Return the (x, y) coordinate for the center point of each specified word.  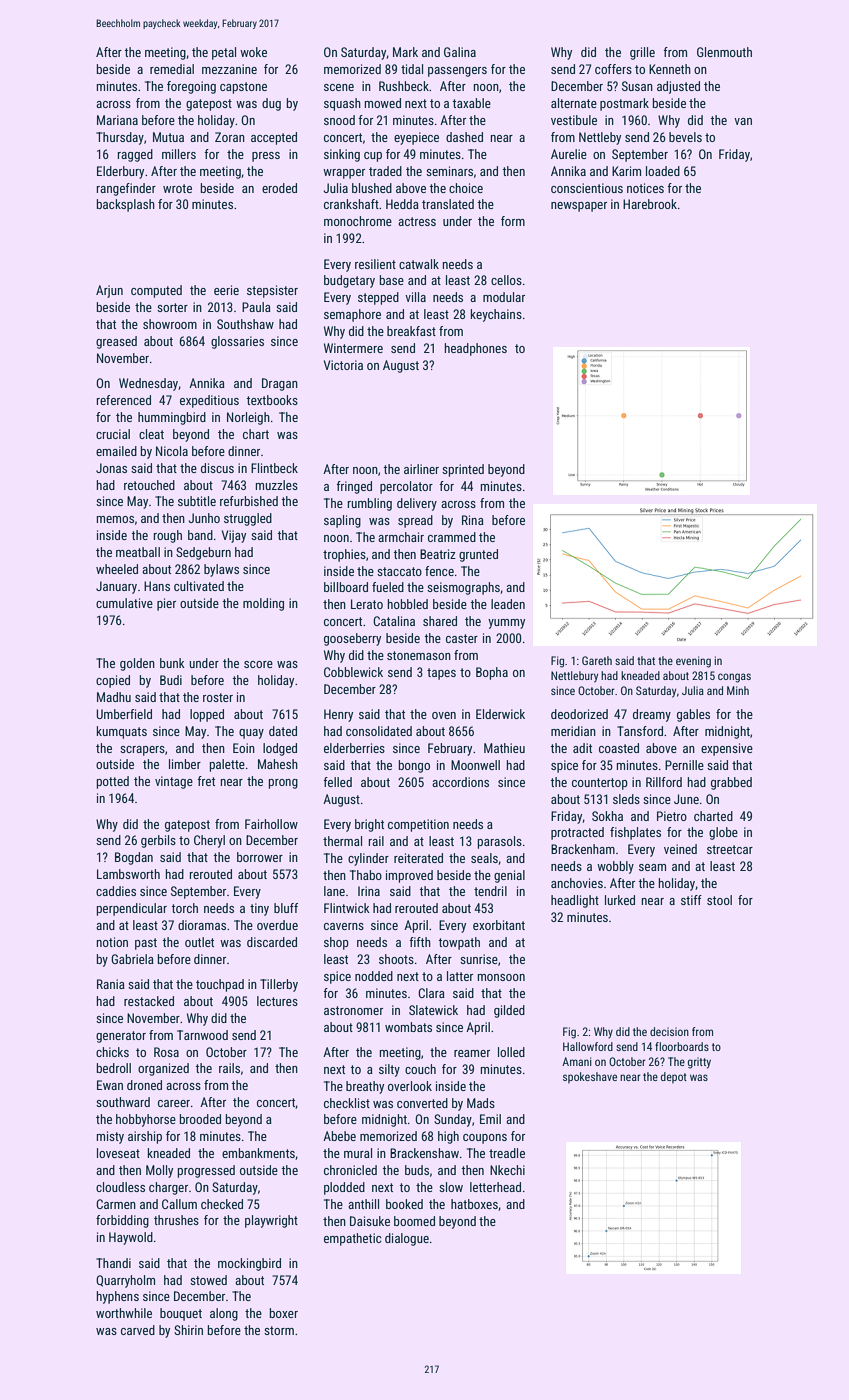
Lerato (367, 604)
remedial (172, 69)
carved (138, 1330)
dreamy (652, 715)
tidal (412, 69)
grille (642, 53)
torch (184, 908)
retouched (149, 485)
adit (582, 748)
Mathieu (504, 748)
